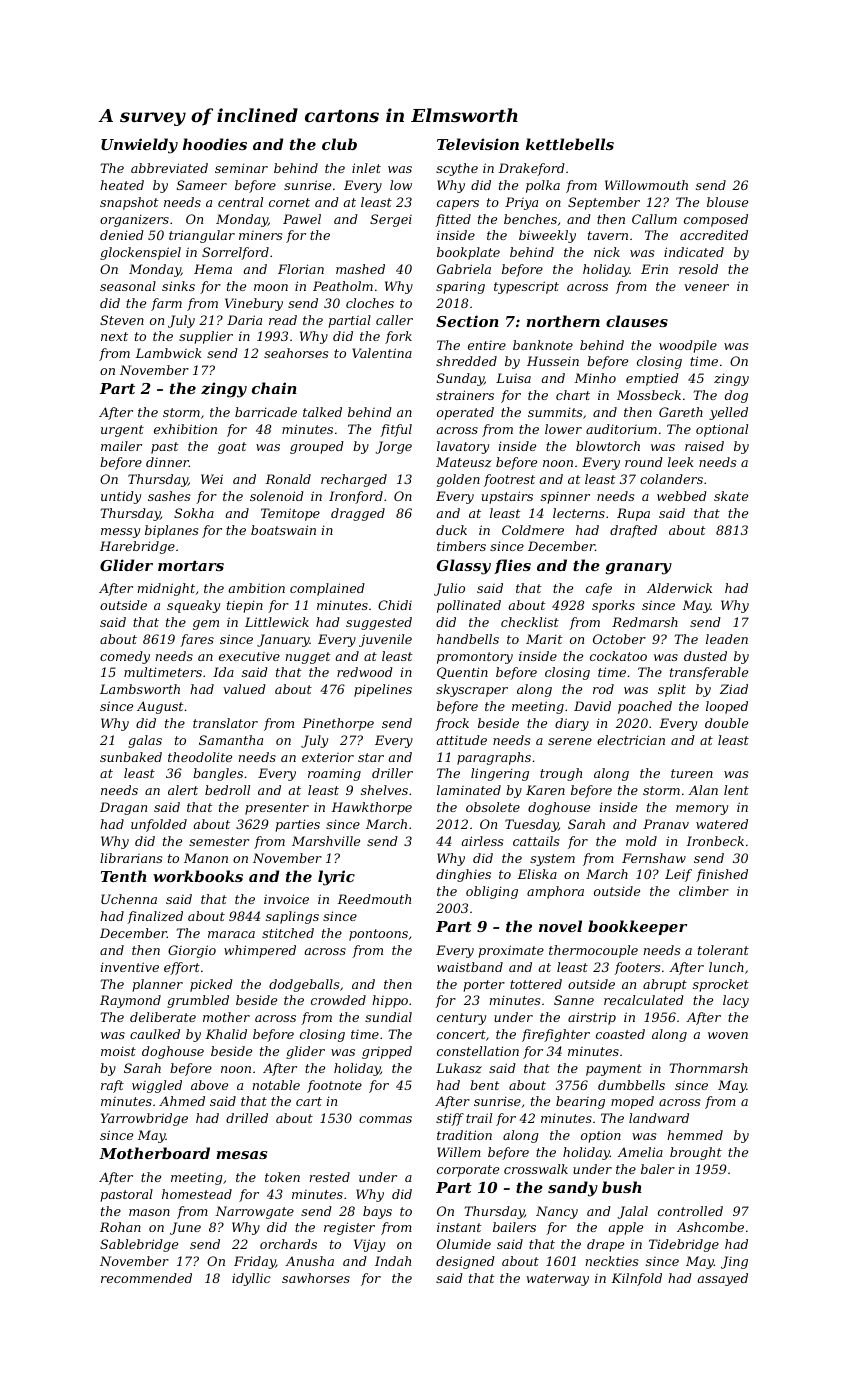  I want to click on Television, so click(478, 144).
